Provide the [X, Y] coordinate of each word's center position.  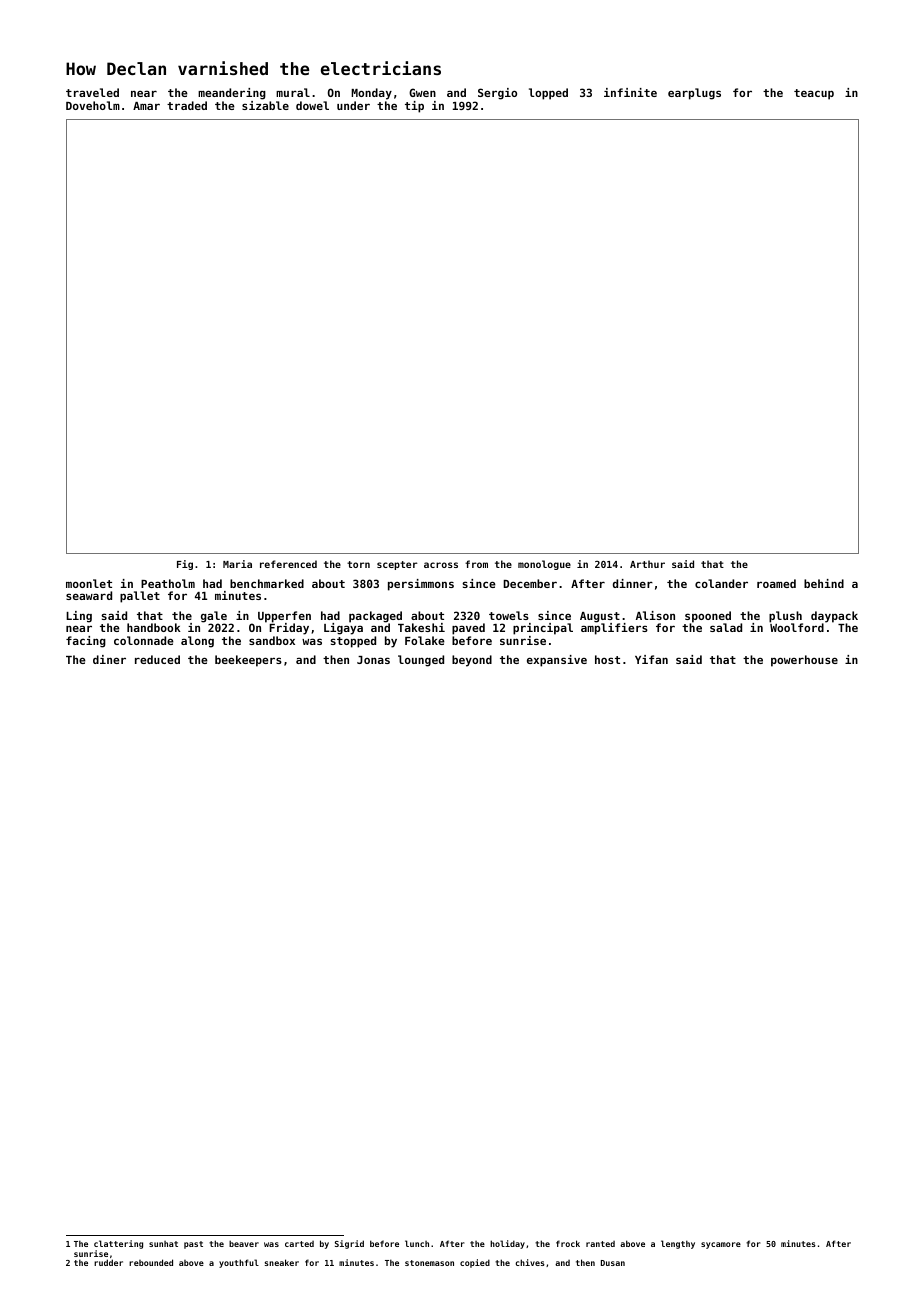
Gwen [422, 92]
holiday [507, 1244]
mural [293, 92]
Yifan [651, 659]
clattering [118, 1244]
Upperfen [284, 617]
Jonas [373, 660]
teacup [814, 94]
